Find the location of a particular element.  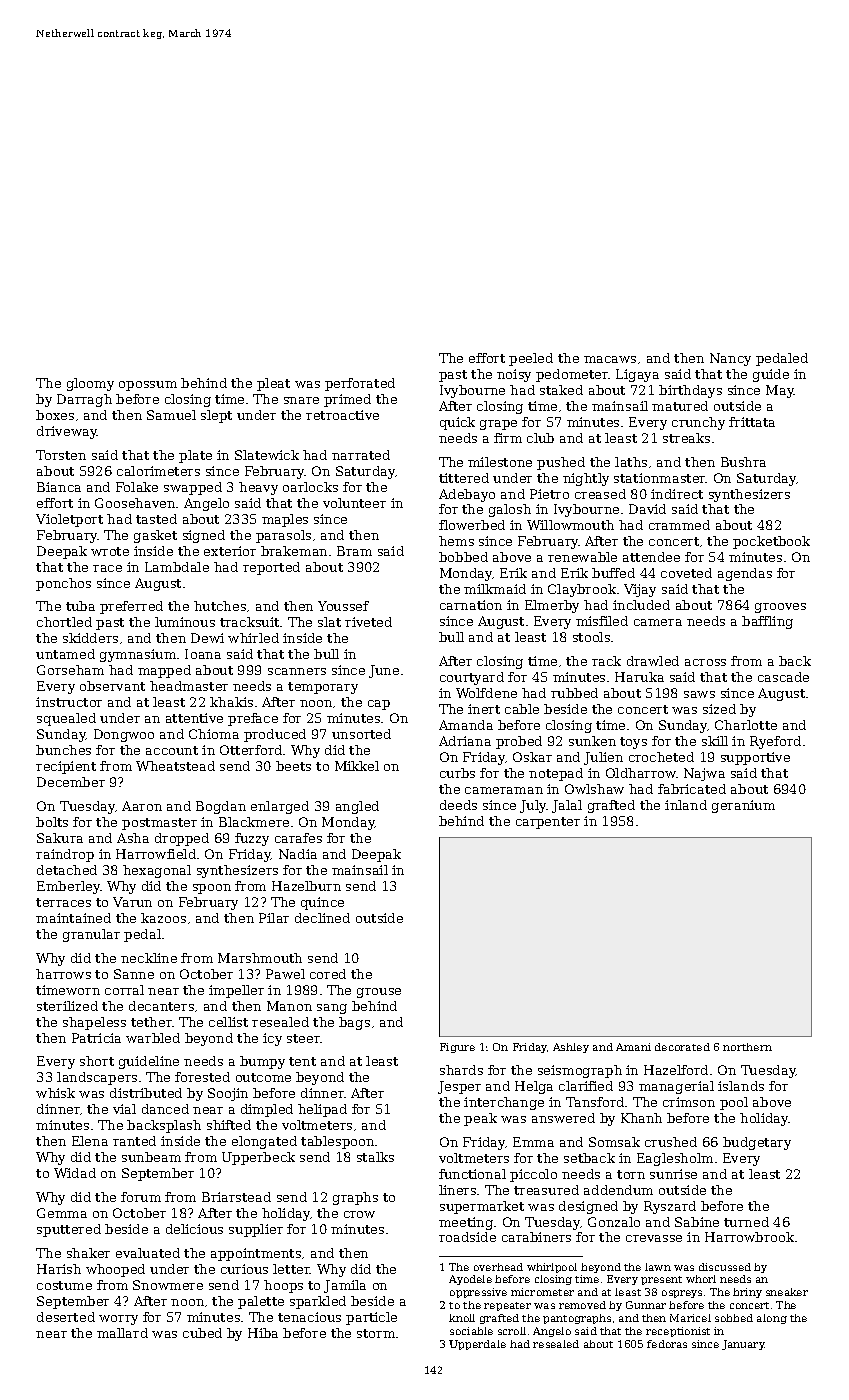

maintained is located at coordinates (73, 918).
